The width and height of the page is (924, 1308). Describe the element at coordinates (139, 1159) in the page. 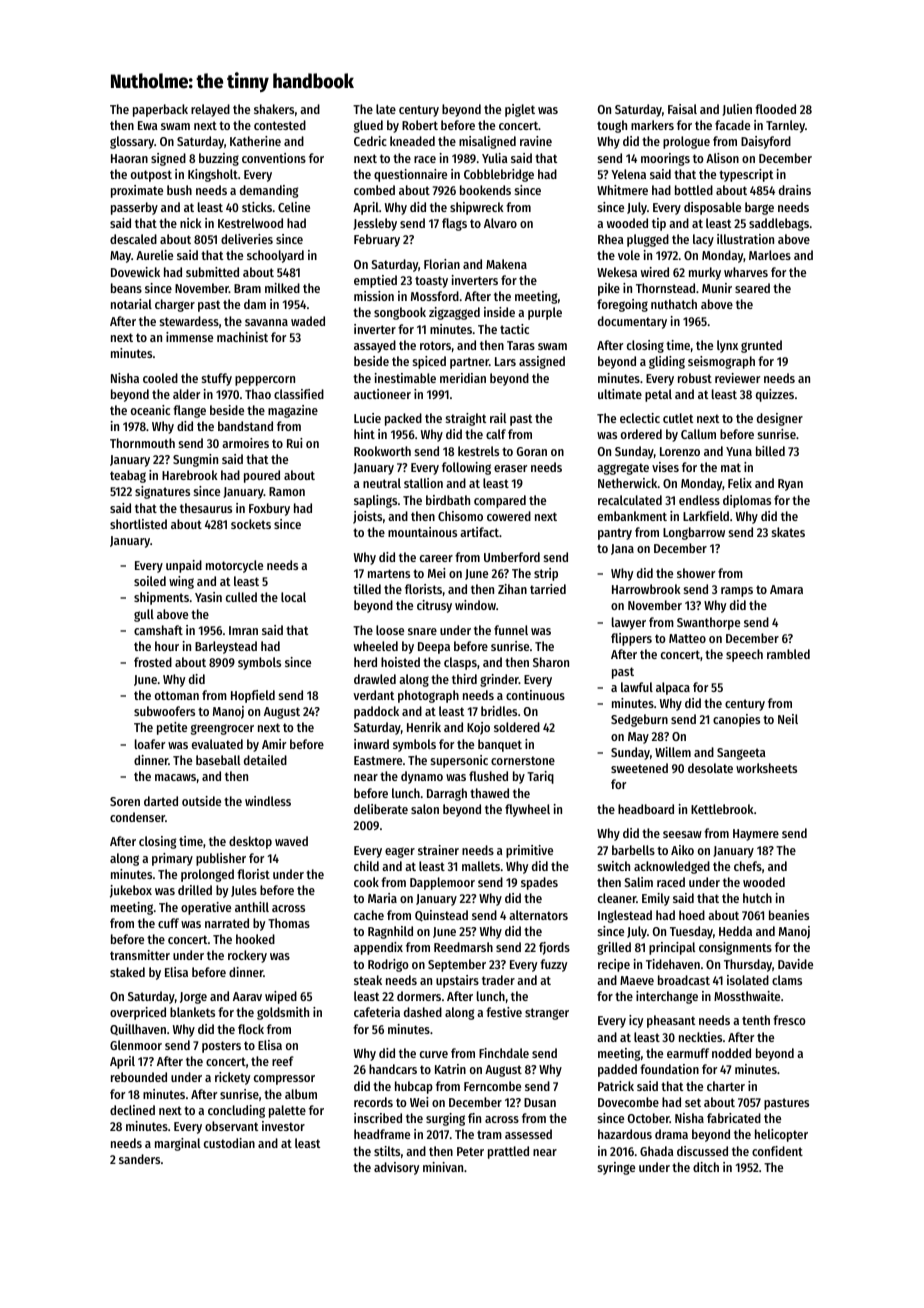

I see `sanders` at that location.
